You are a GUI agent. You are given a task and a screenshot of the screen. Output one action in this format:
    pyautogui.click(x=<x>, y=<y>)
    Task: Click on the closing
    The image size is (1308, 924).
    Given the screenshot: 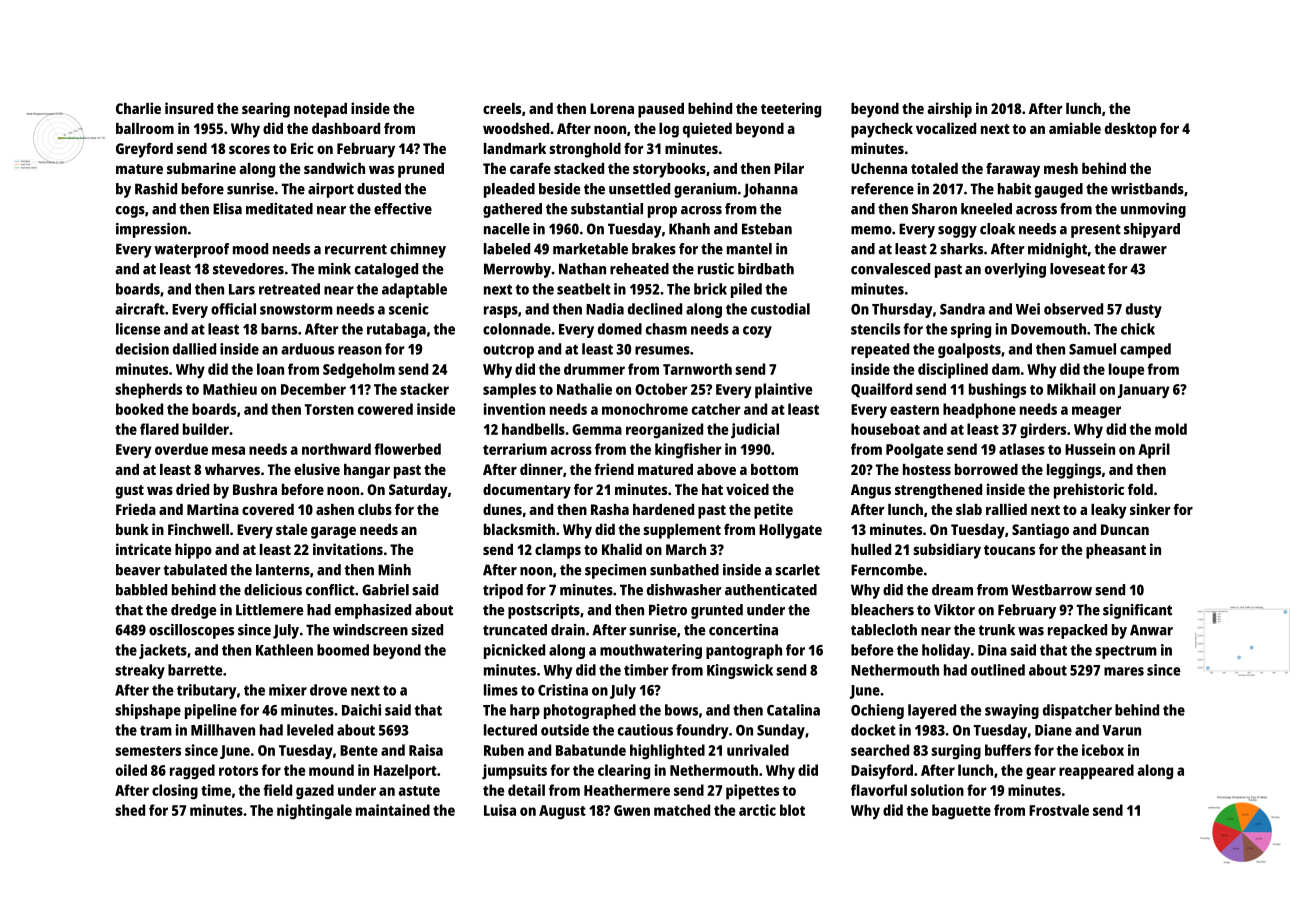 What is the action you would take?
    pyautogui.click(x=175, y=792)
